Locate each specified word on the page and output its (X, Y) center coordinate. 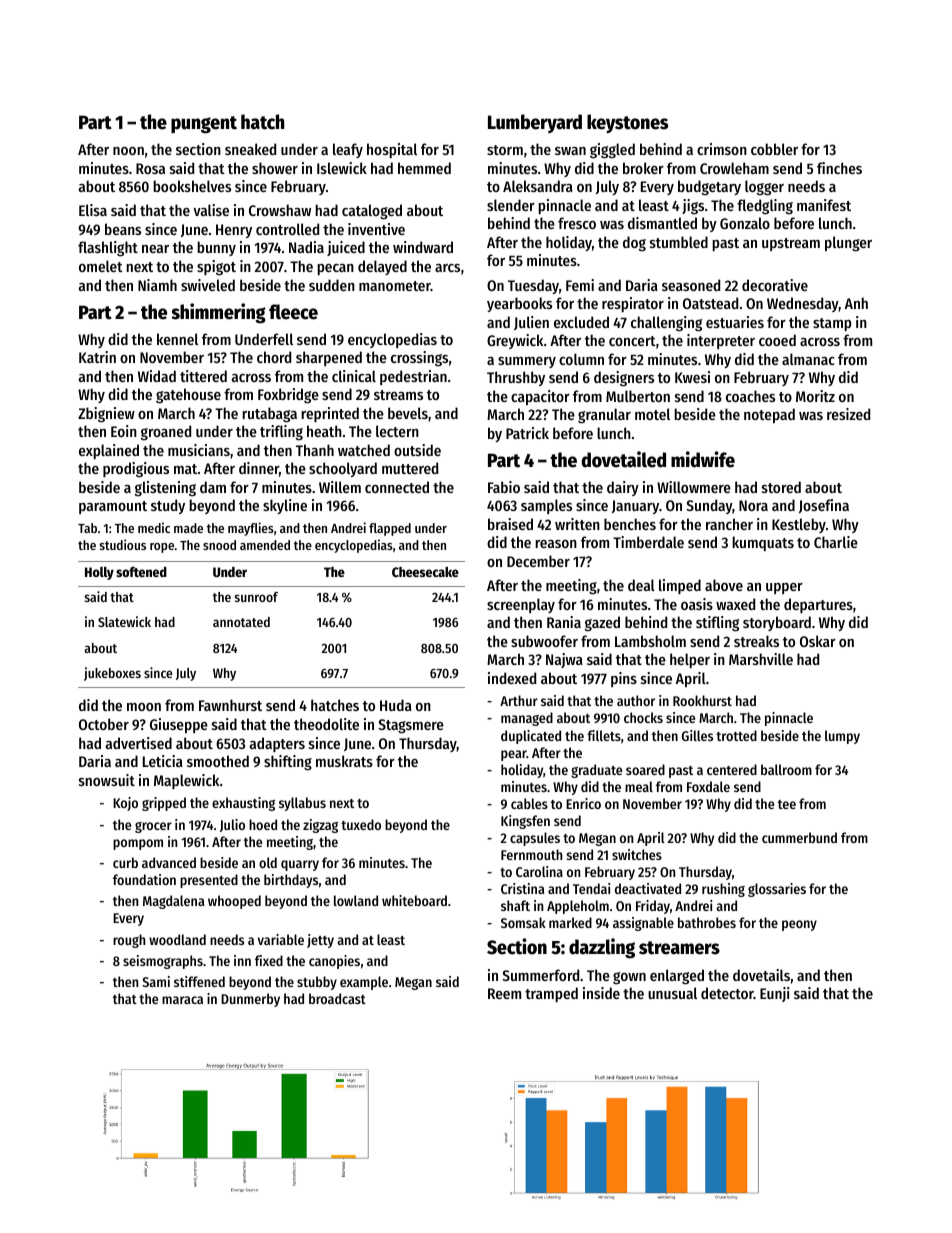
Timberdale (648, 542)
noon (128, 151)
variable (281, 939)
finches (839, 168)
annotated (241, 622)
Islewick (342, 168)
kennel (177, 339)
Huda (396, 705)
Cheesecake (425, 572)
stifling (717, 624)
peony (799, 925)
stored (781, 487)
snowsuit (107, 780)
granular (604, 416)
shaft (515, 905)
